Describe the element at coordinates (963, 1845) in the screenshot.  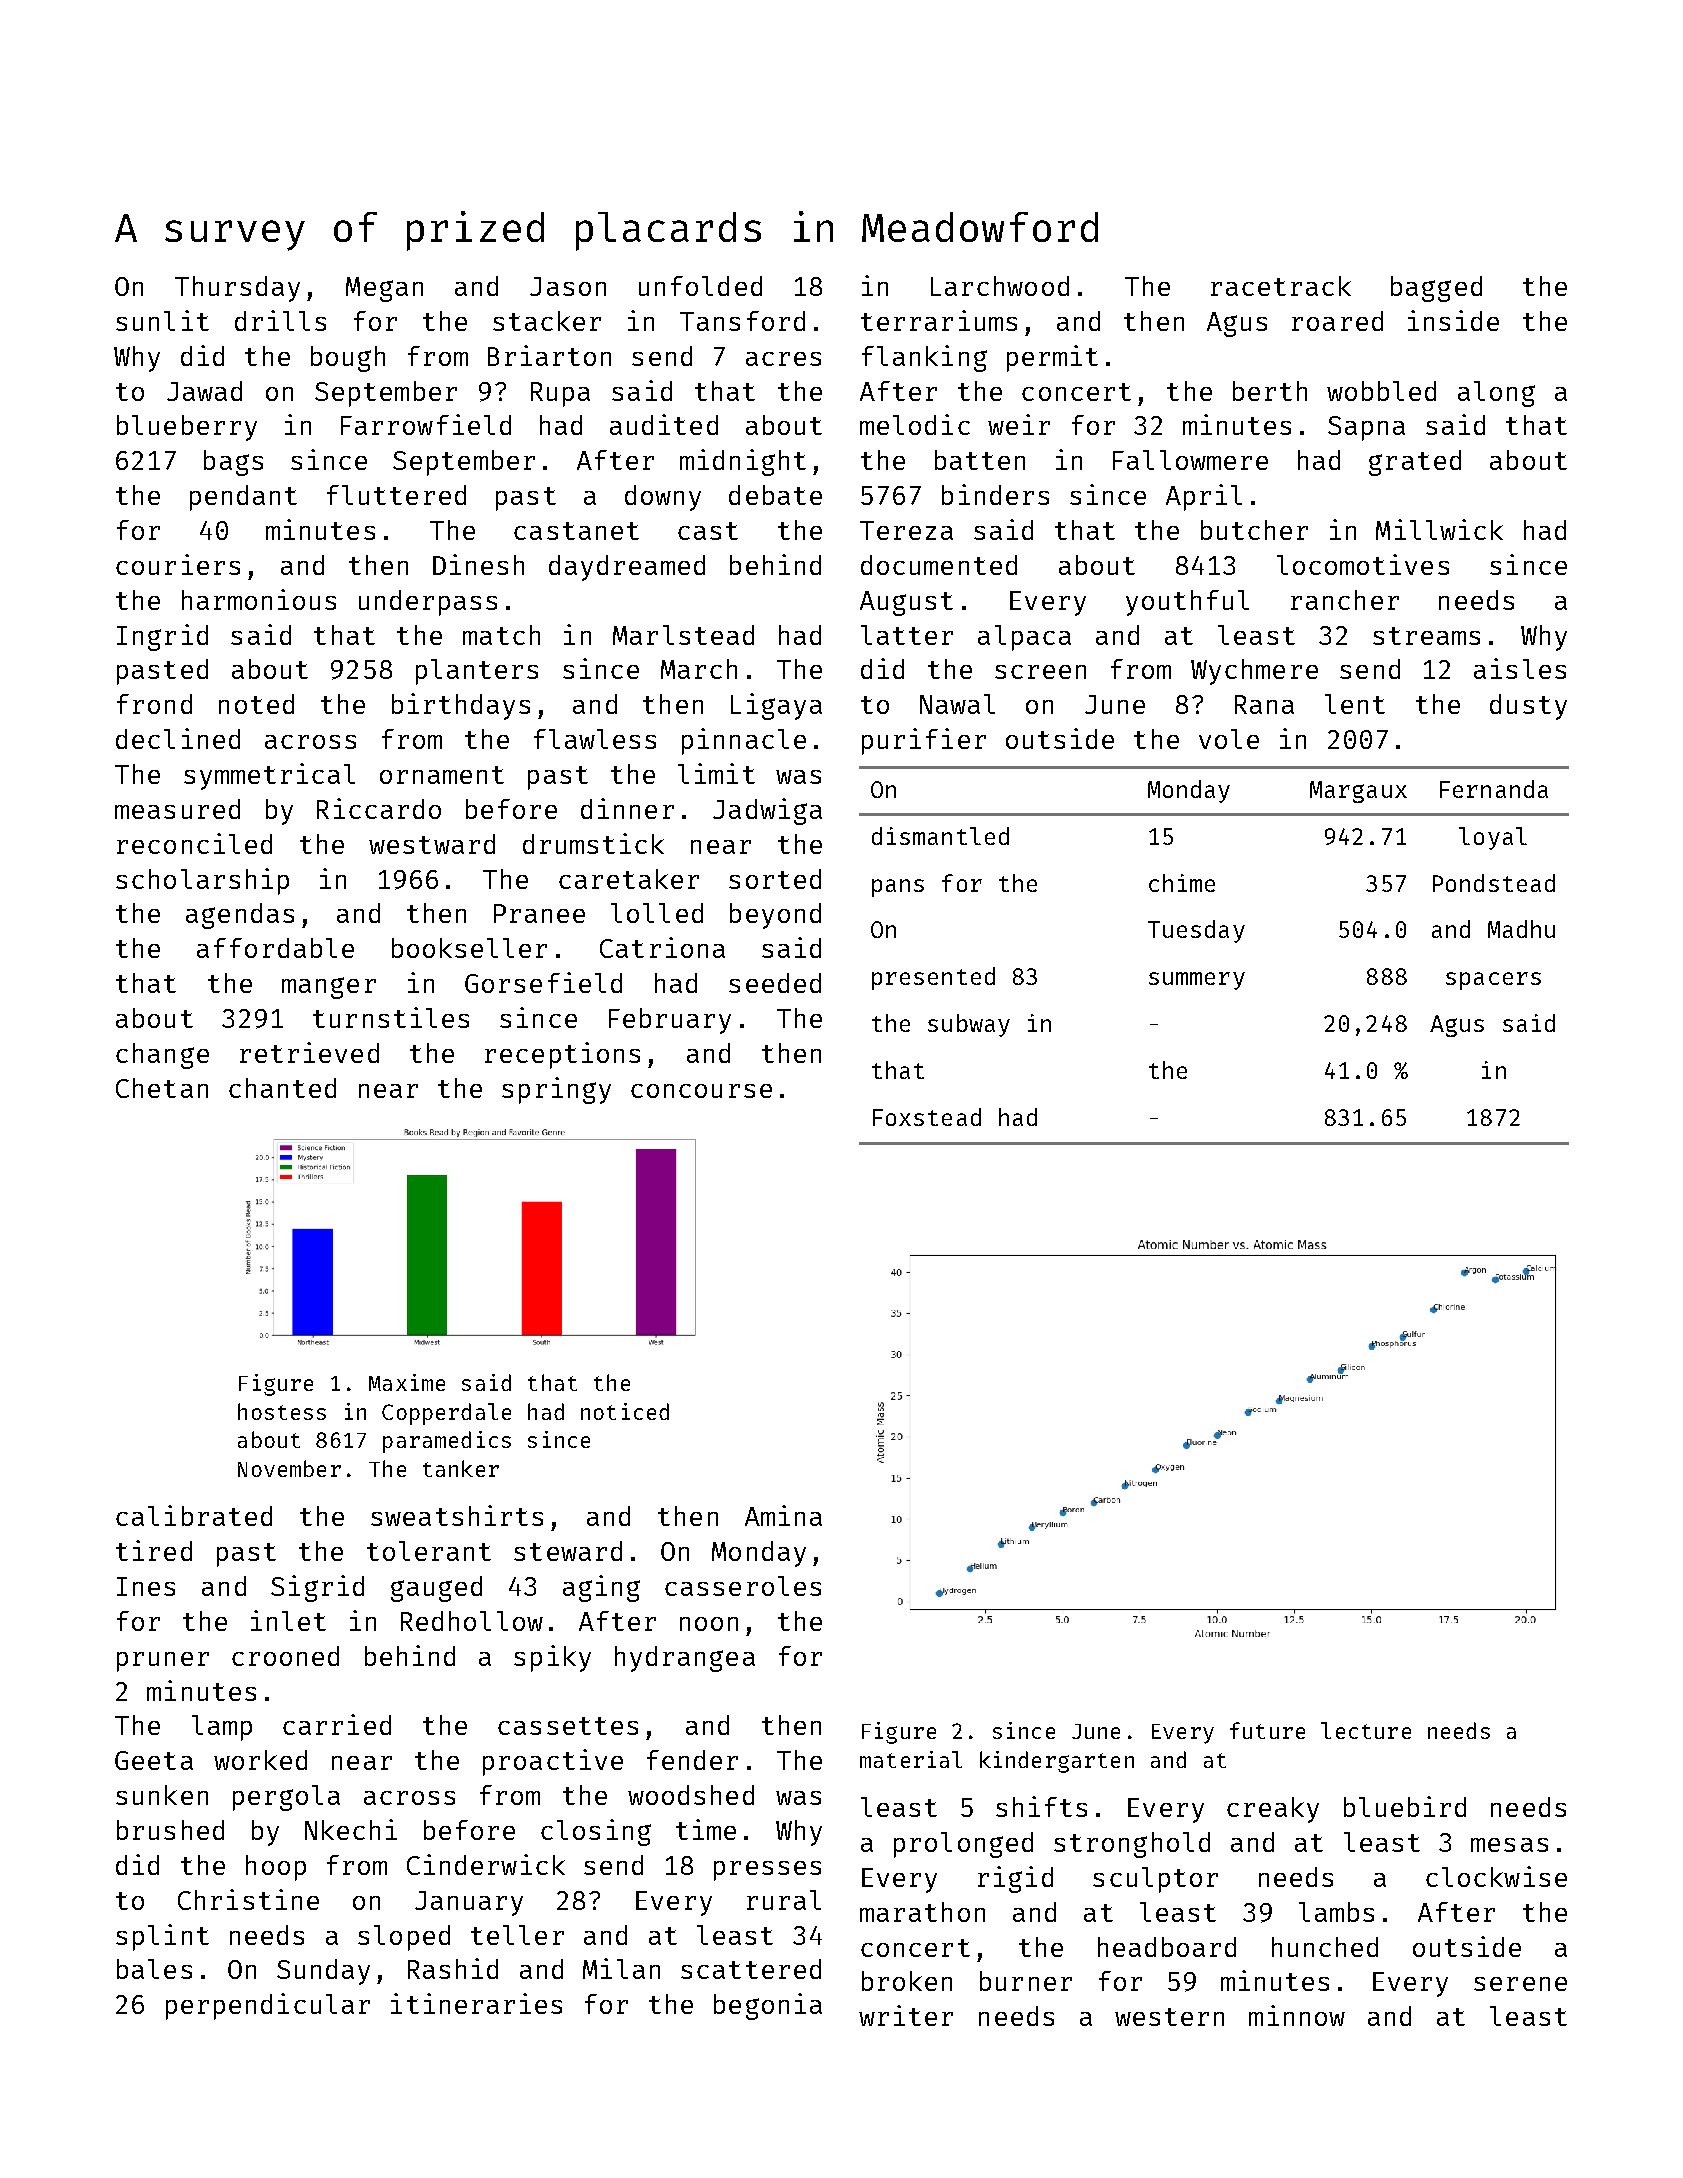
I see `prolonged` at that location.
